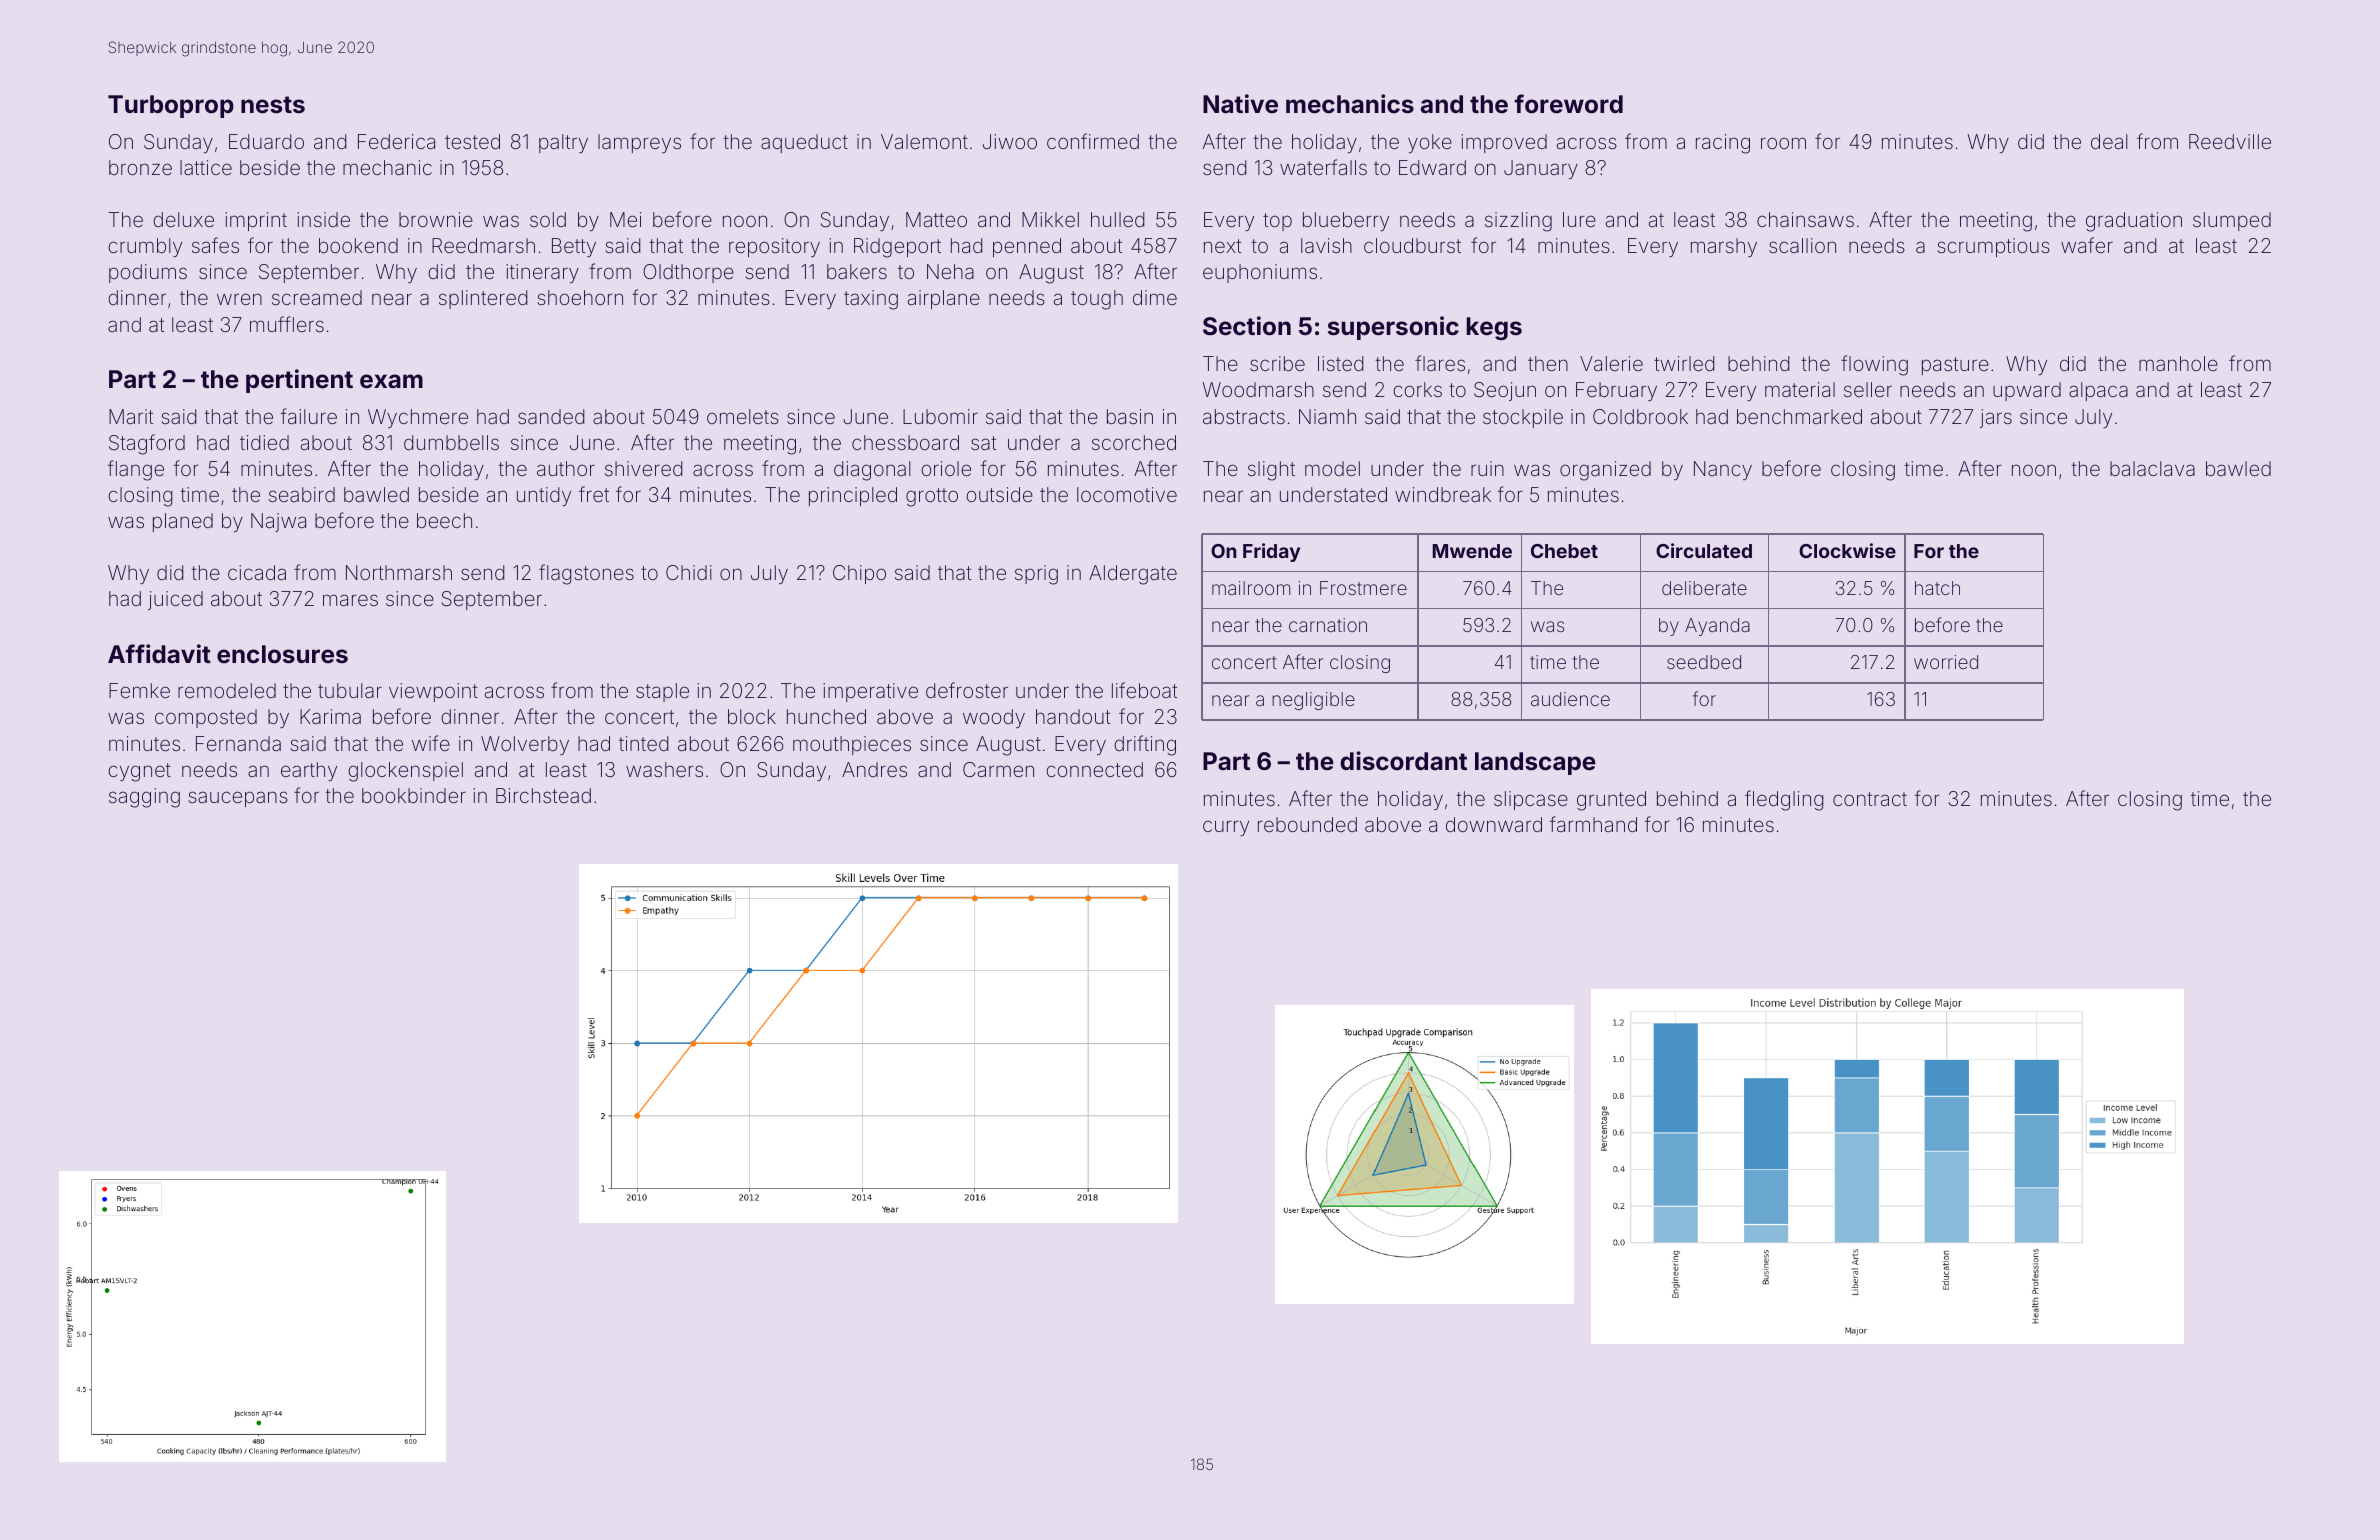 The image size is (2380, 1540). I want to click on foreword, so click(1568, 104).
